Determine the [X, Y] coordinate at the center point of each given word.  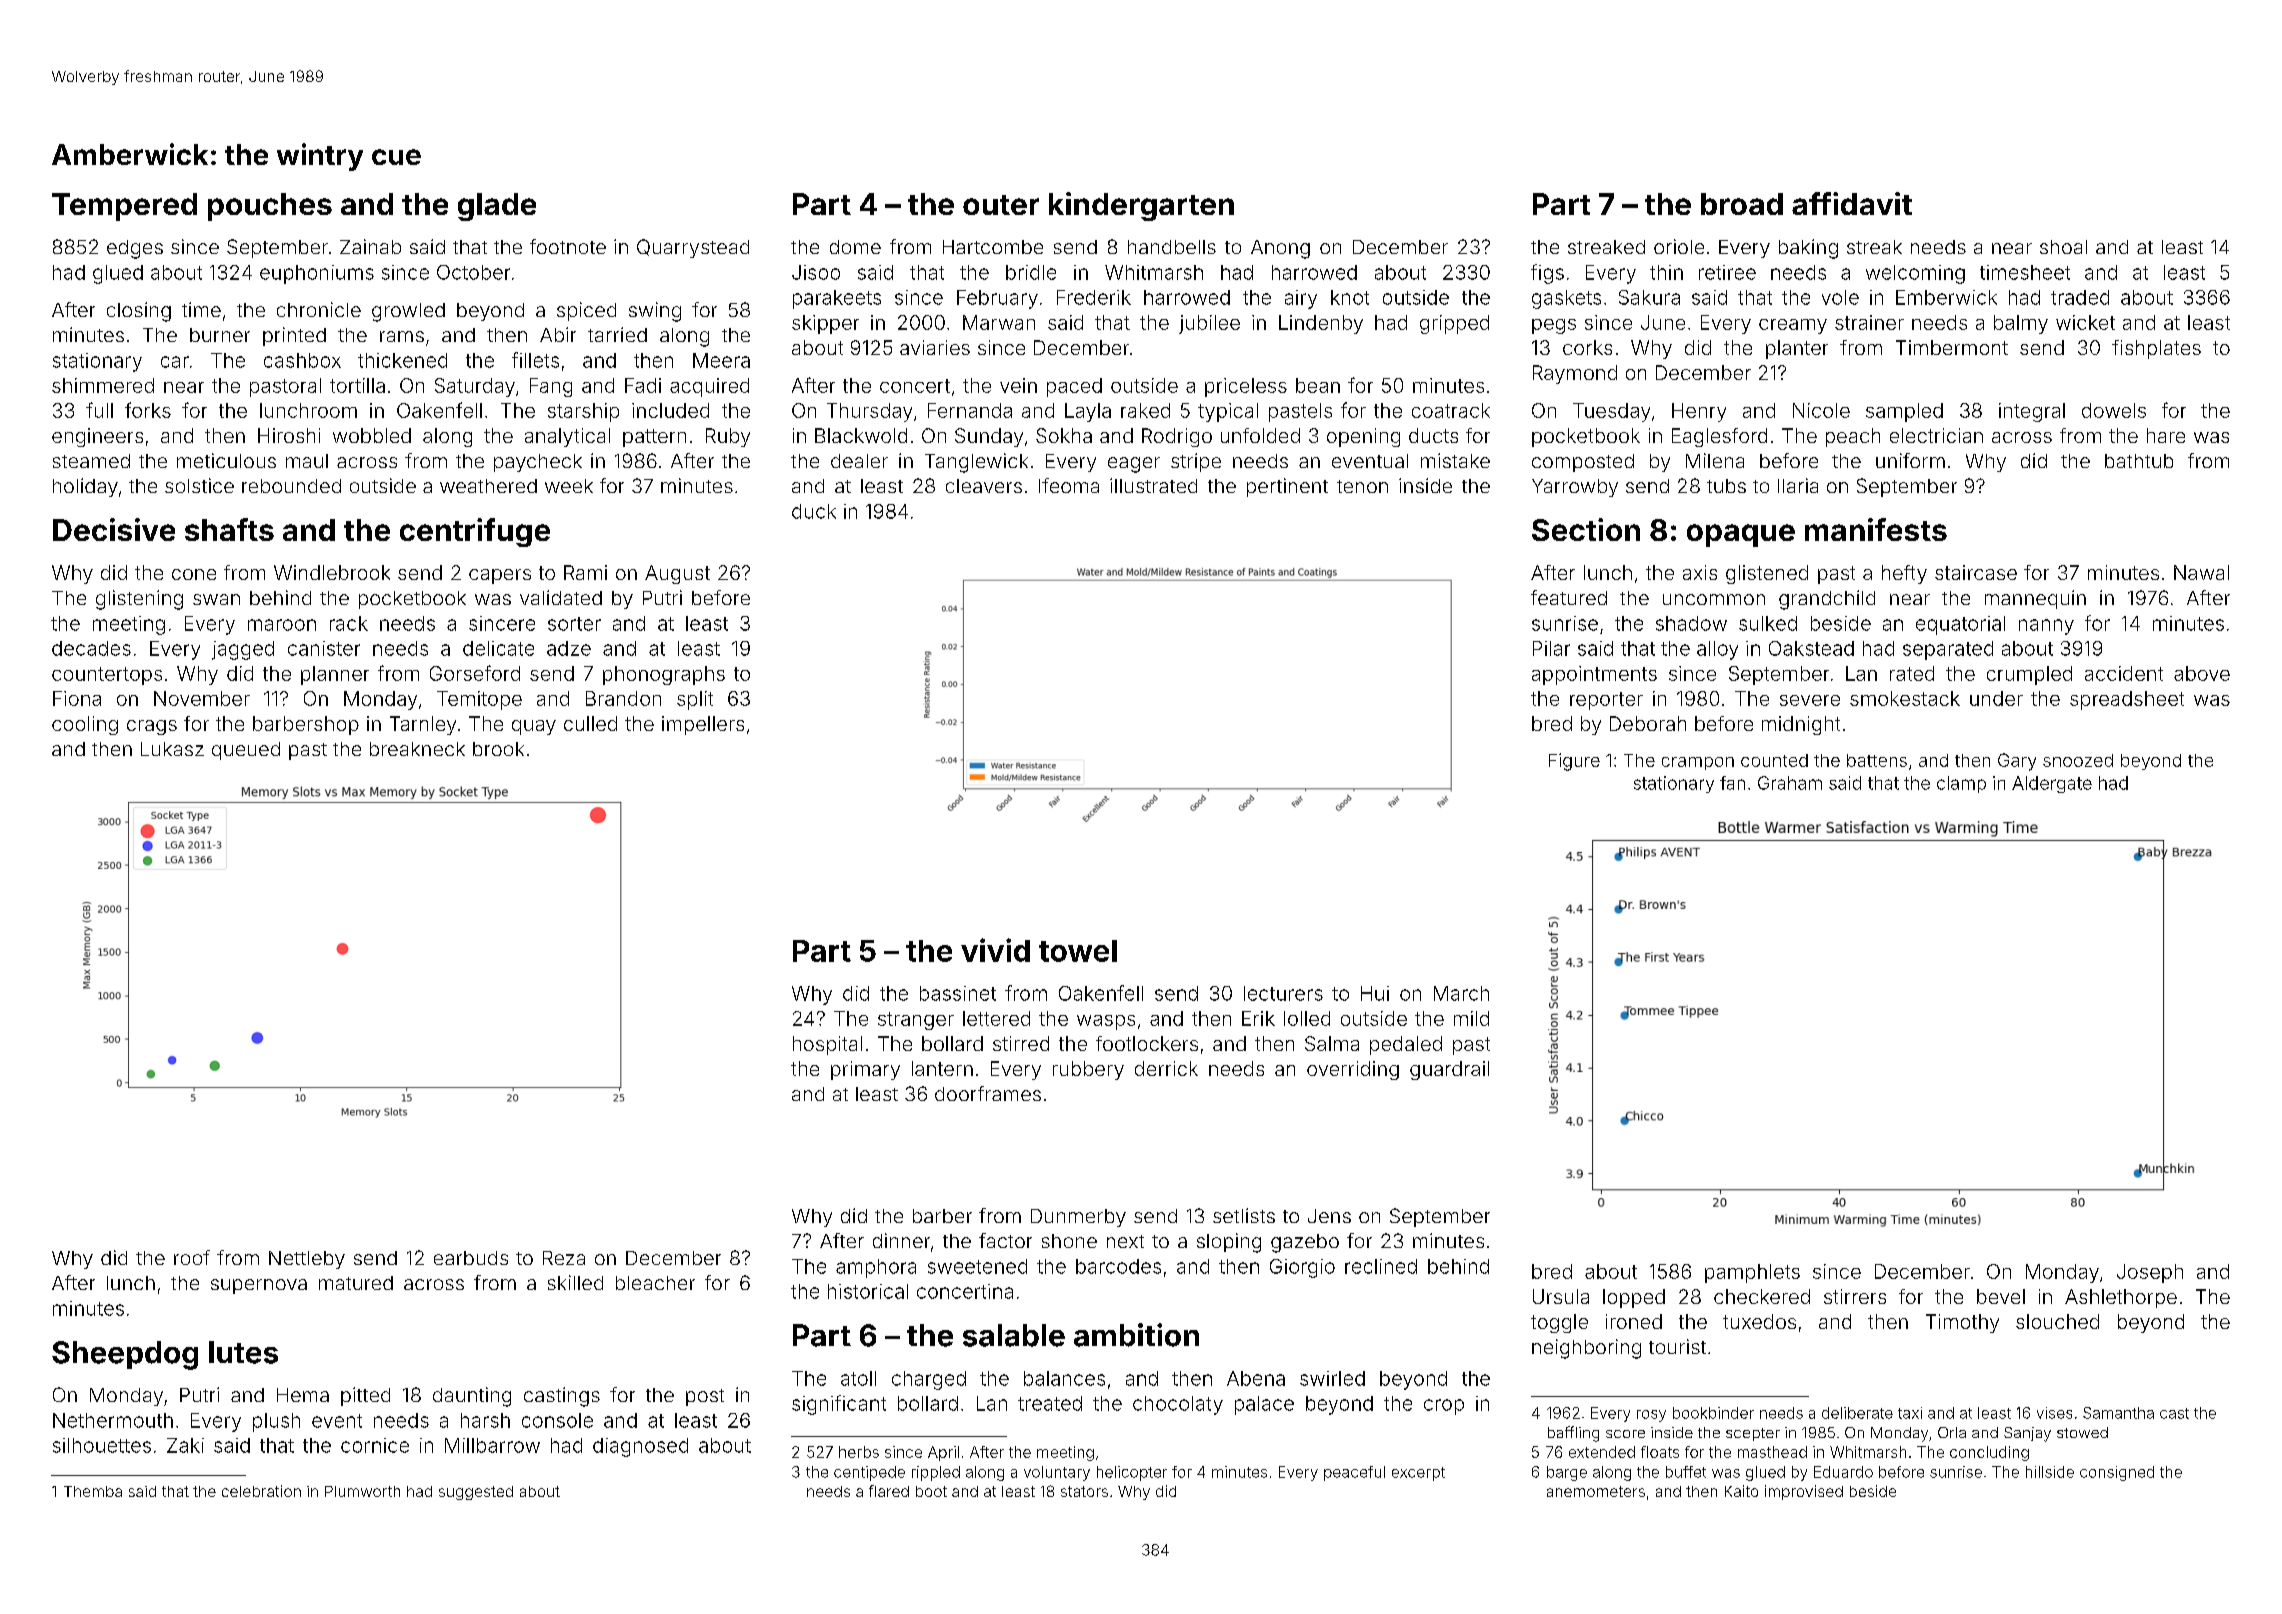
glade [497, 207]
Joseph [2150, 1273]
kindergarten [1141, 206]
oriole [1679, 246]
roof [192, 1257]
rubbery [1088, 1070]
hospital [827, 1045]
